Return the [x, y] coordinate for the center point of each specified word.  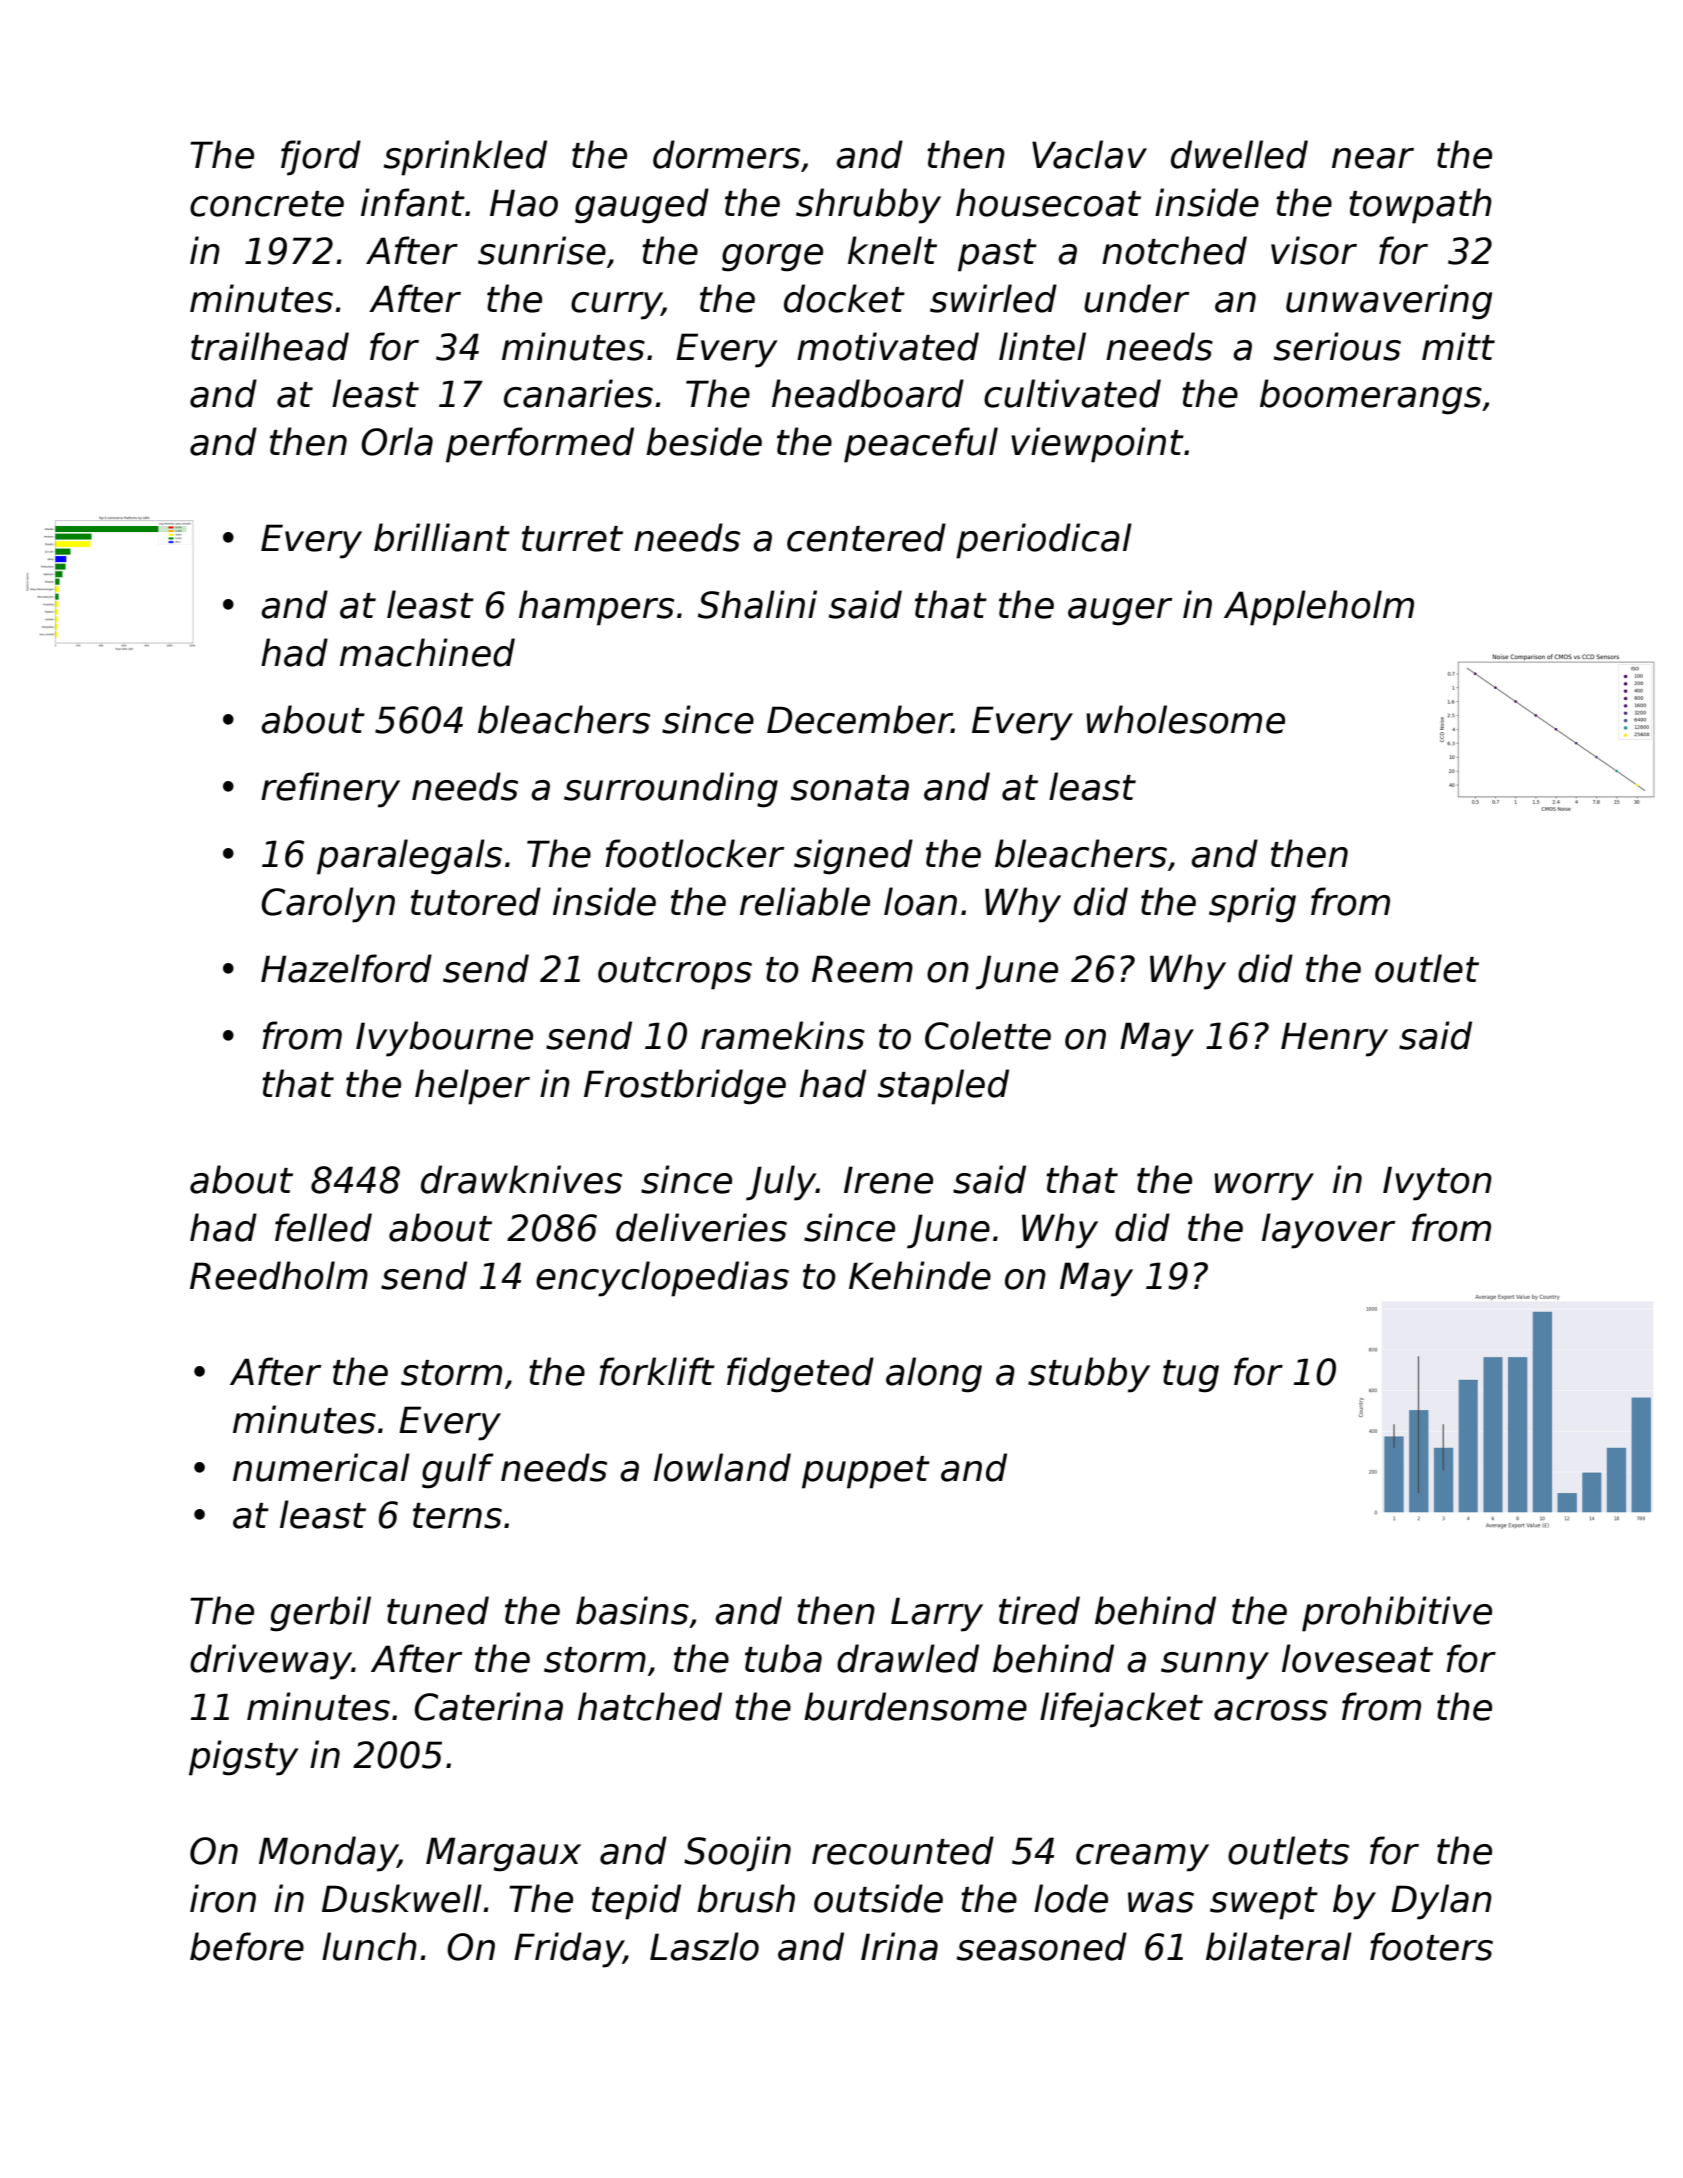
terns [457, 1516]
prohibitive [1397, 1614]
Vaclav [1089, 154]
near [1373, 158]
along [934, 1375]
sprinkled [465, 158]
